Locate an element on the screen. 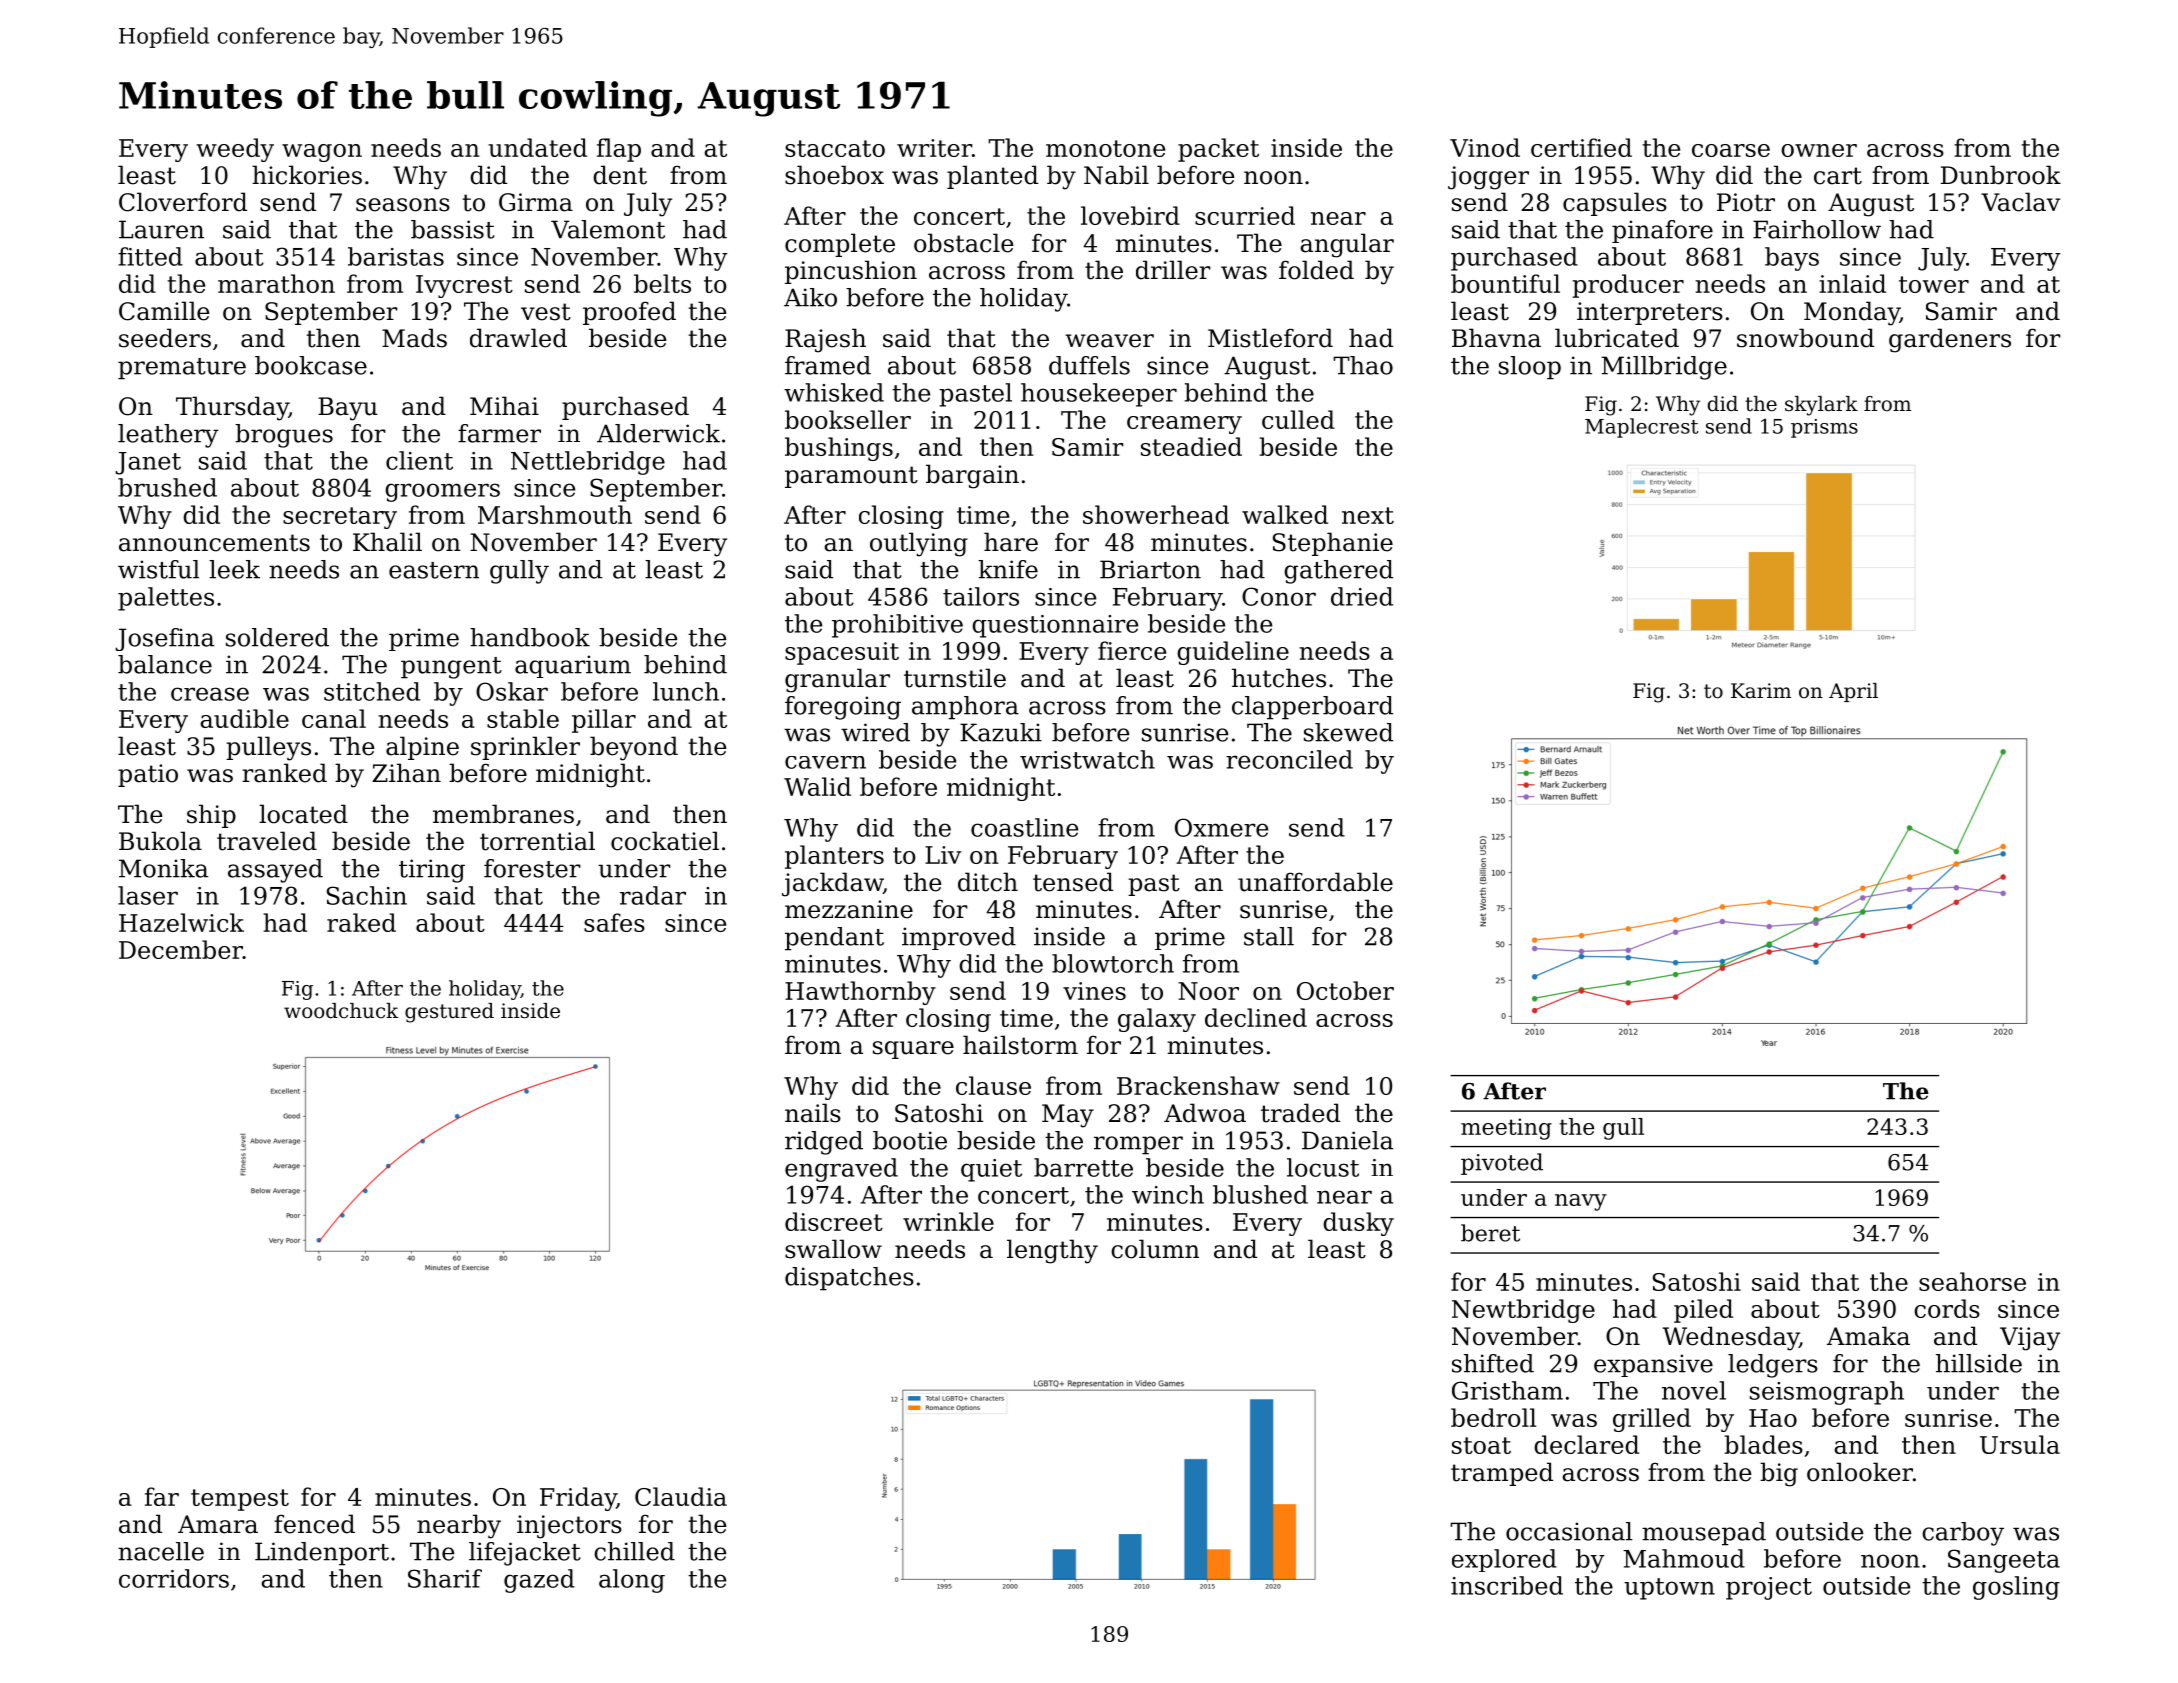  weedy is located at coordinates (235, 150).
